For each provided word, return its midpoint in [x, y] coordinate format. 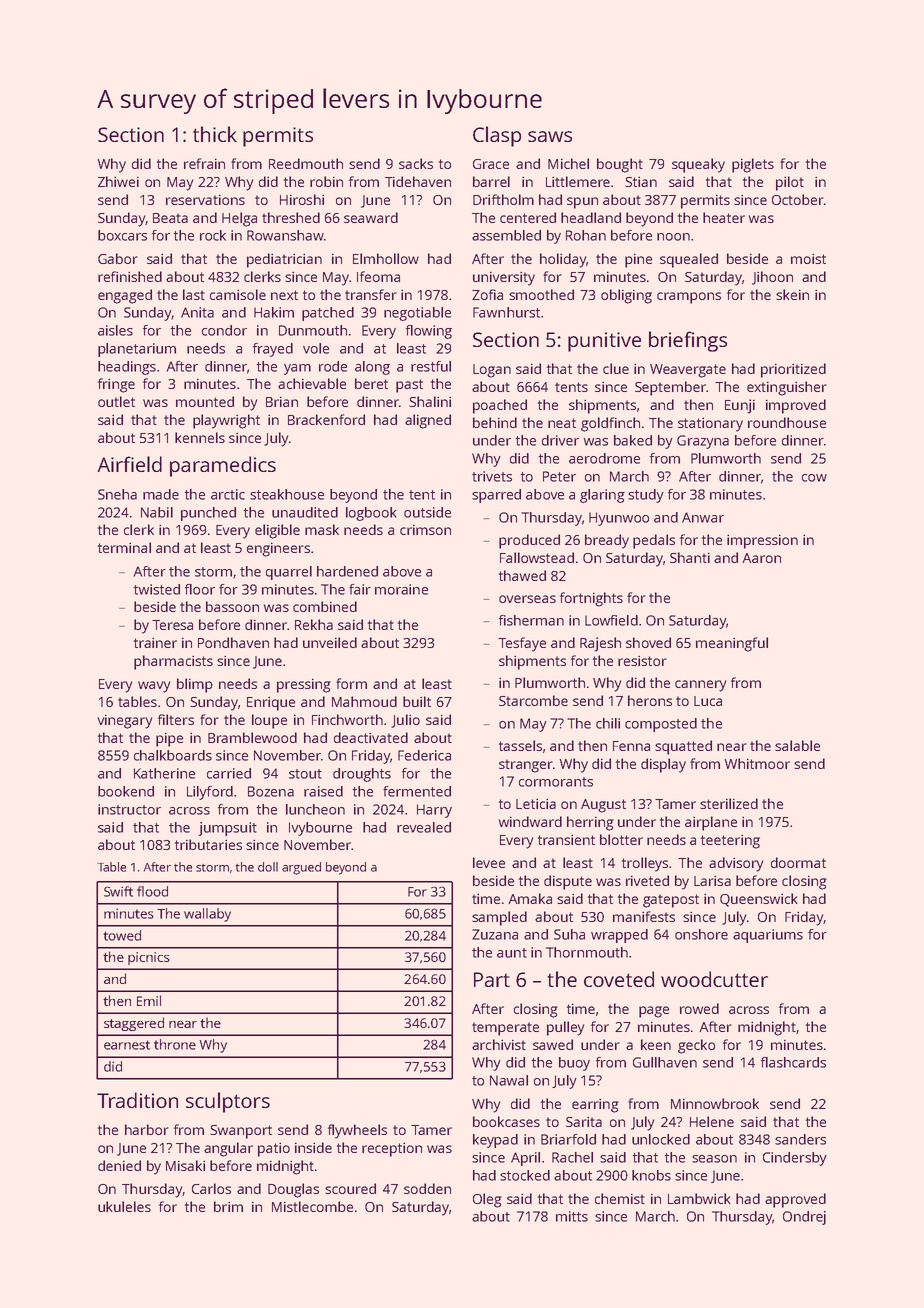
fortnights [591, 599]
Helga [239, 219]
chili [608, 723]
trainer [155, 642]
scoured [350, 1188]
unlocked [661, 1139]
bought [620, 165]
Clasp [497, 136]
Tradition [137, 1100]
